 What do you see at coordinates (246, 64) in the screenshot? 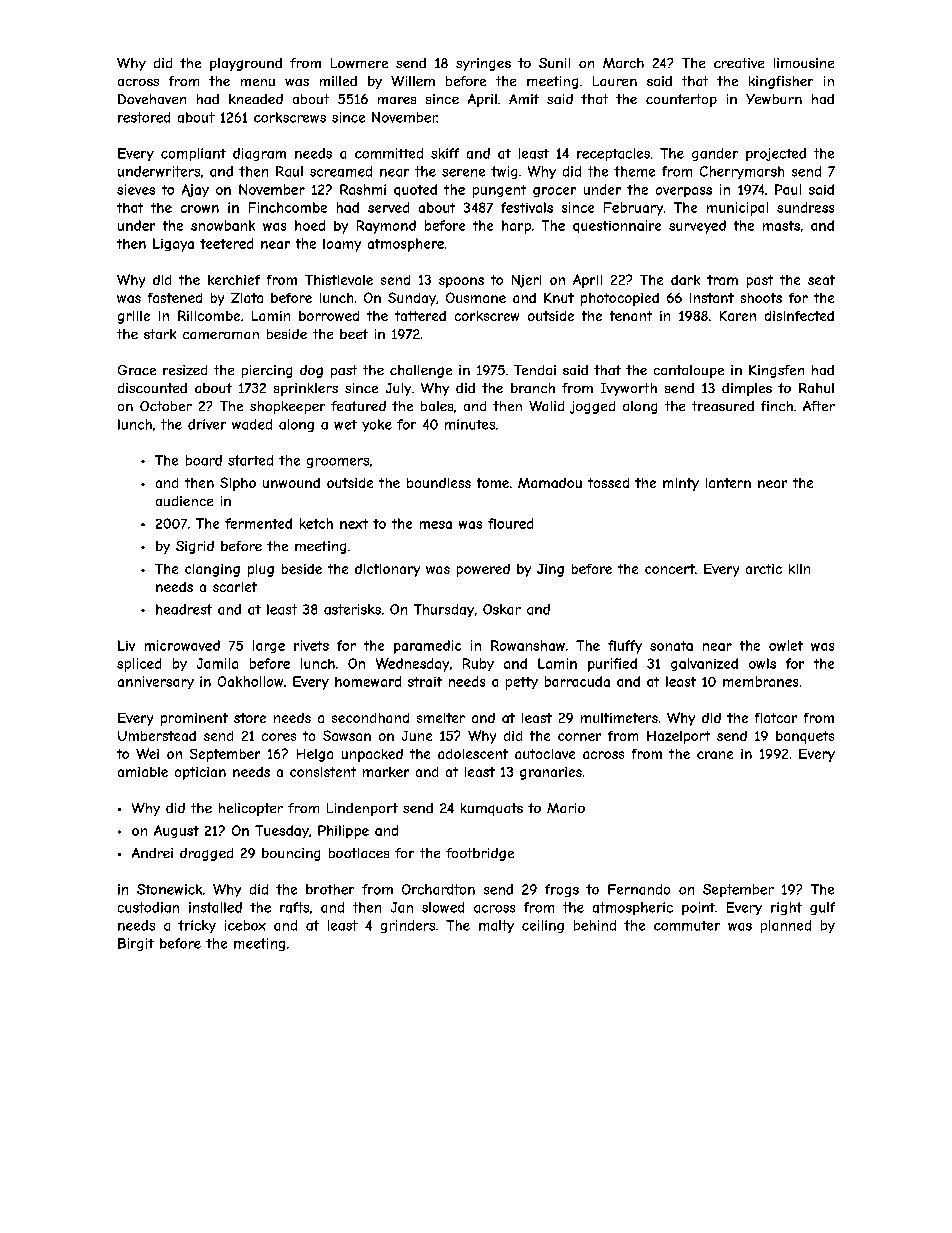
I see `playground` at bounding box center [246, 64].
